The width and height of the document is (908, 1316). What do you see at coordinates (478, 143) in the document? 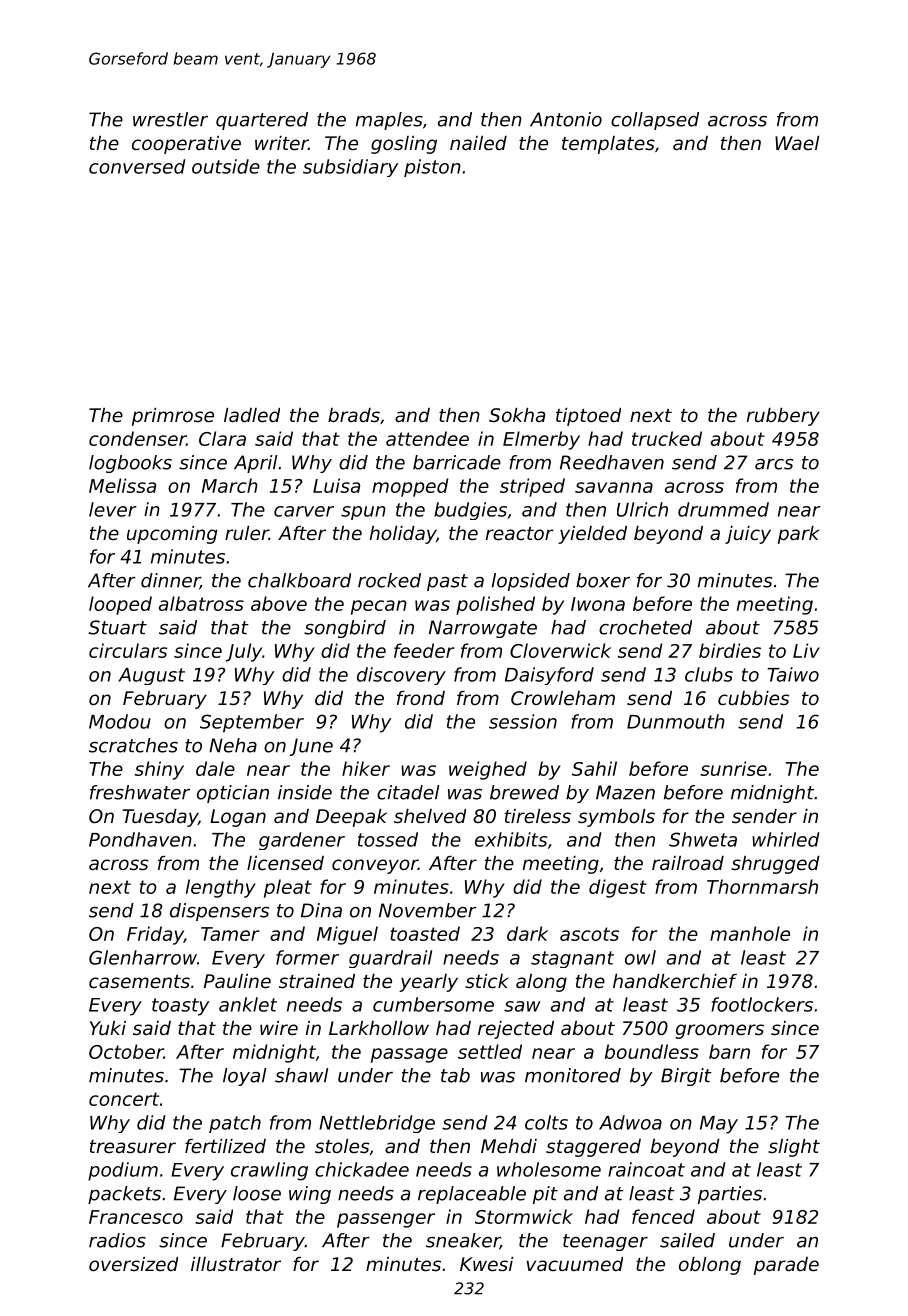
I see `nailed` at bounding box center [478, 143].
